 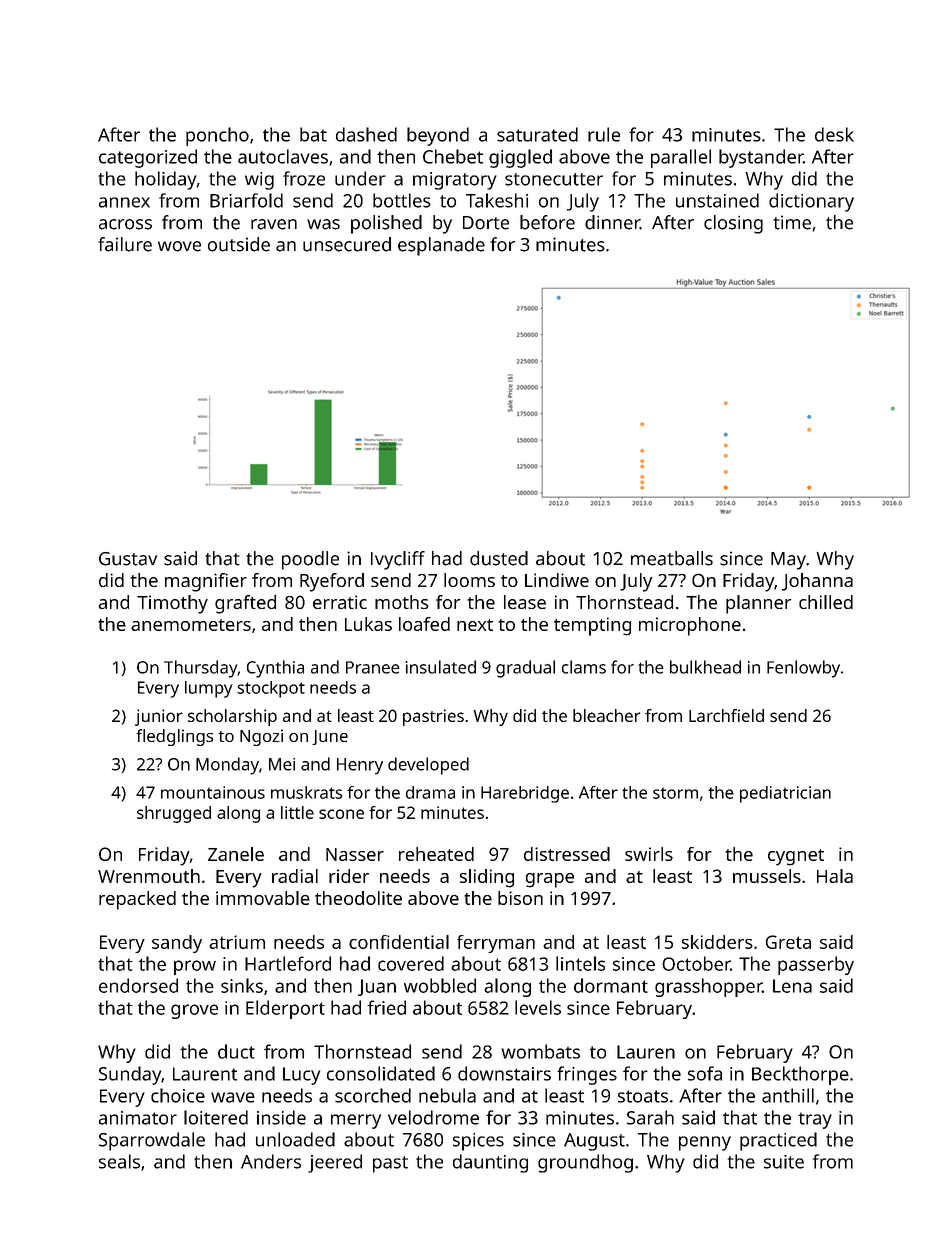 I want to click on dusted, so click(x=499, y=558).
